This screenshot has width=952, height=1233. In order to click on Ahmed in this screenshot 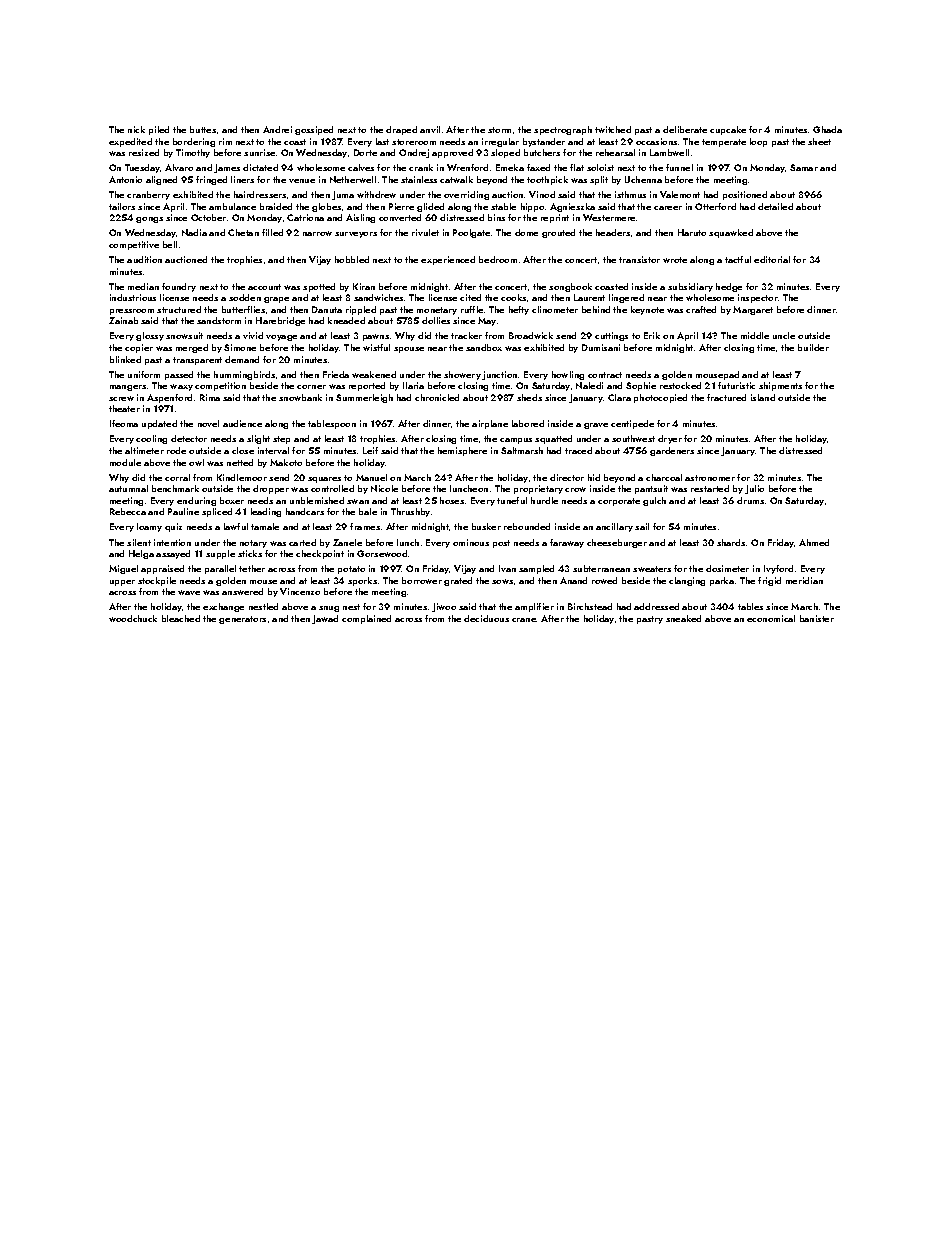, I will do `click(814, 542)`.
